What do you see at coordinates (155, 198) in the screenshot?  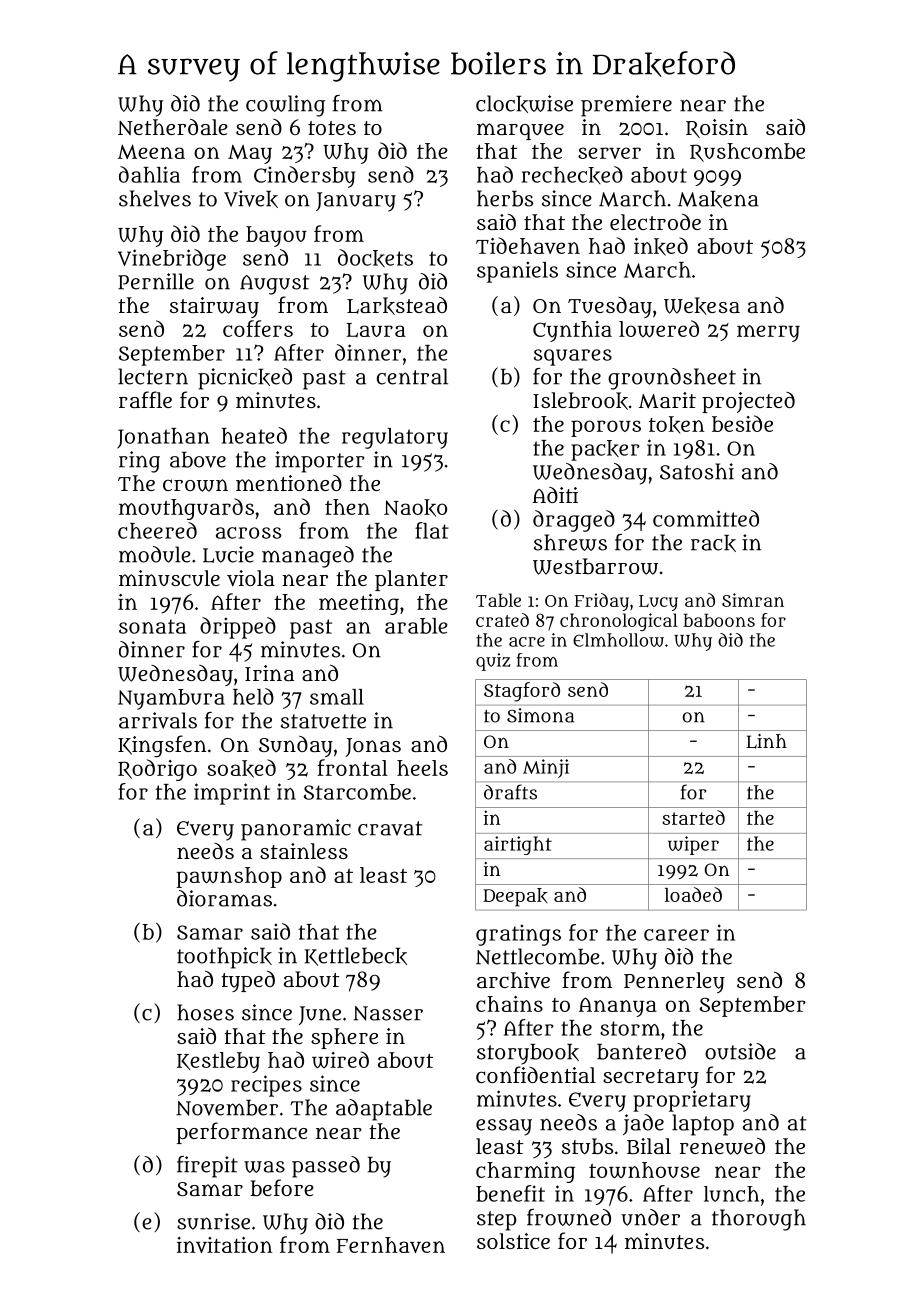 I see `shelves` at bounding box center [155, 198].
